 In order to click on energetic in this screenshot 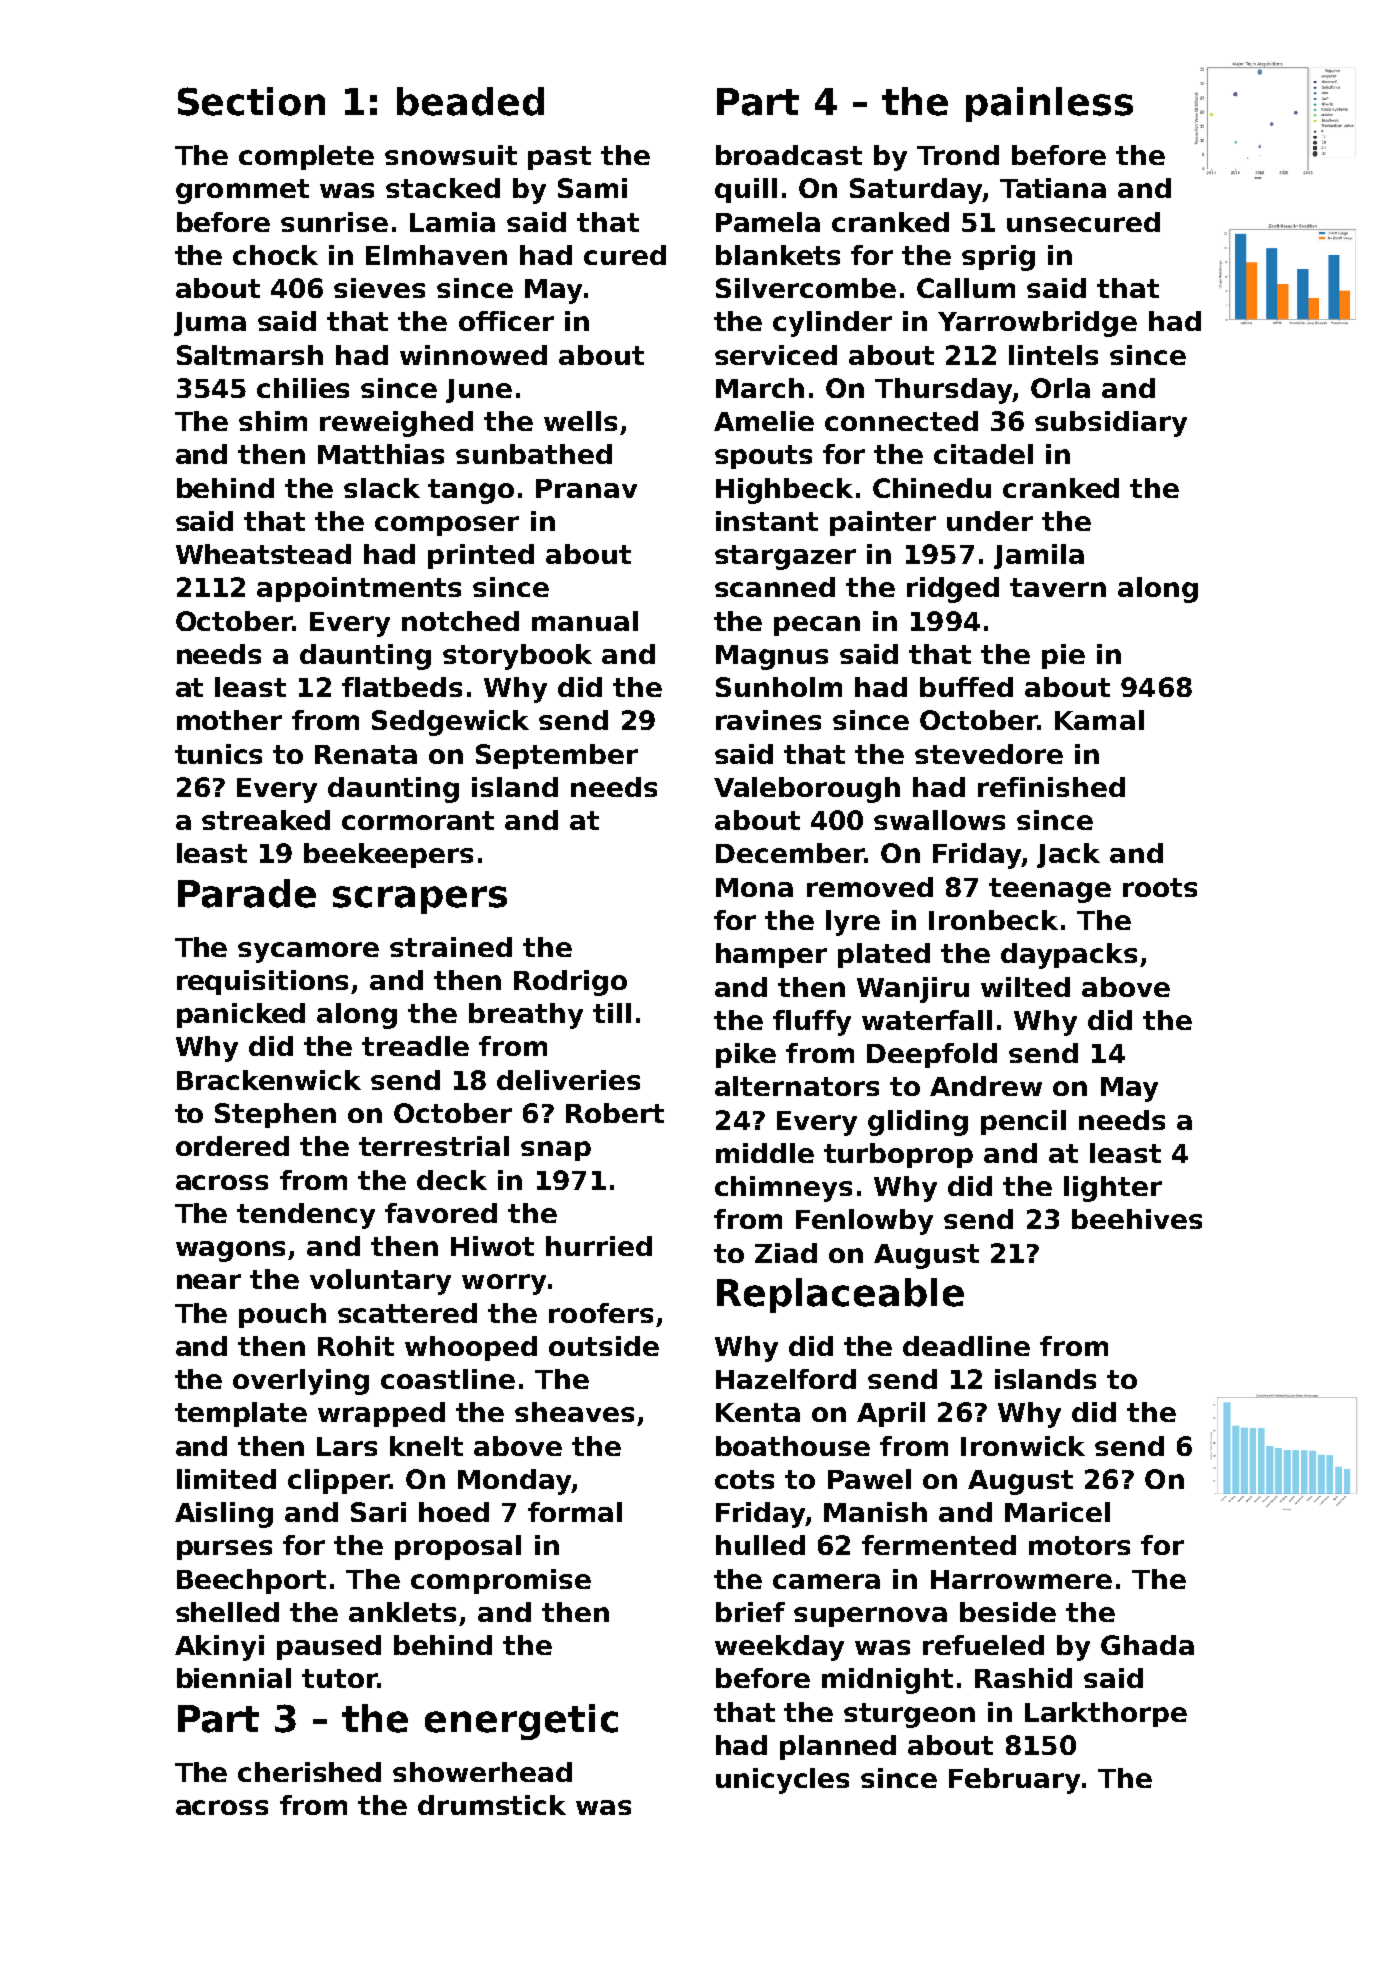, I will do `click(521, 1722)`.
